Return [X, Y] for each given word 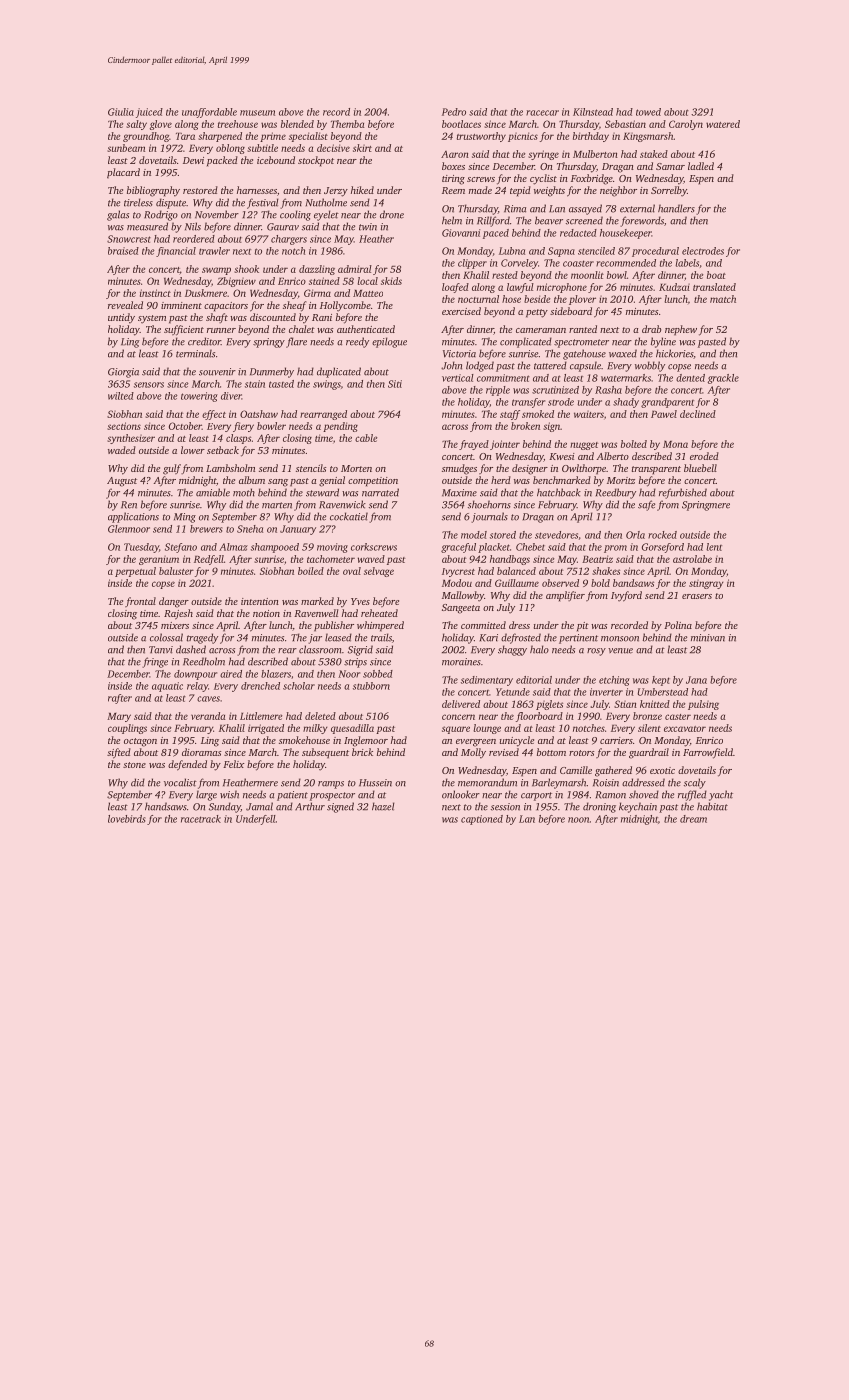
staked [654, 154]
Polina [678, 625]
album [252, 480]
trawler [214, 251]
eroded [704, 456]
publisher [334, 626]
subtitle [262, 148]
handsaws [166, 806]
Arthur [310, 806]
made [480, 190]
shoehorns [489, 504]
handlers [676, 208]
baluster [176, 571]
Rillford [493, 221]
